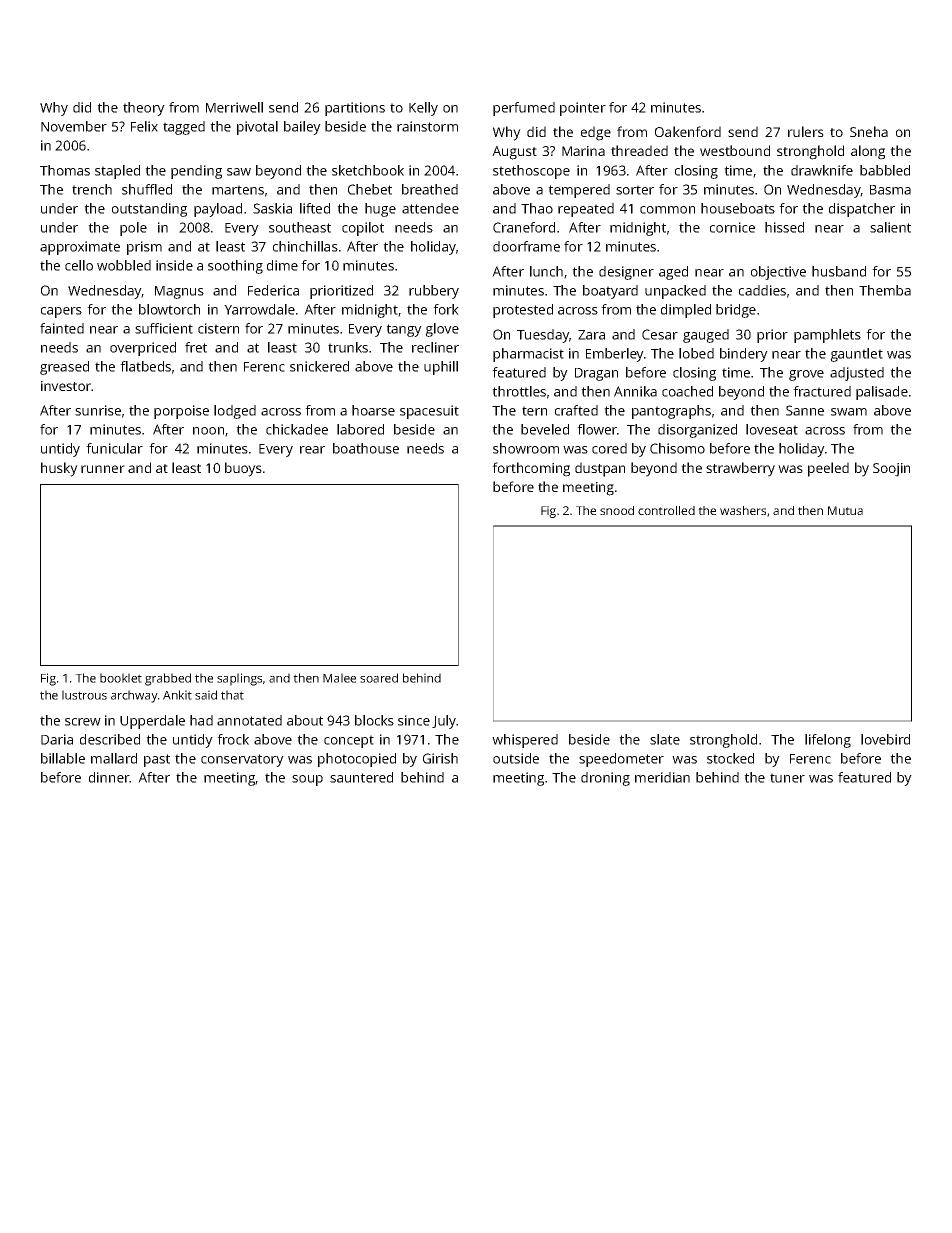 The width and height of the document is (952, 1233). I want to click on Mutua, so click(845, 510).
